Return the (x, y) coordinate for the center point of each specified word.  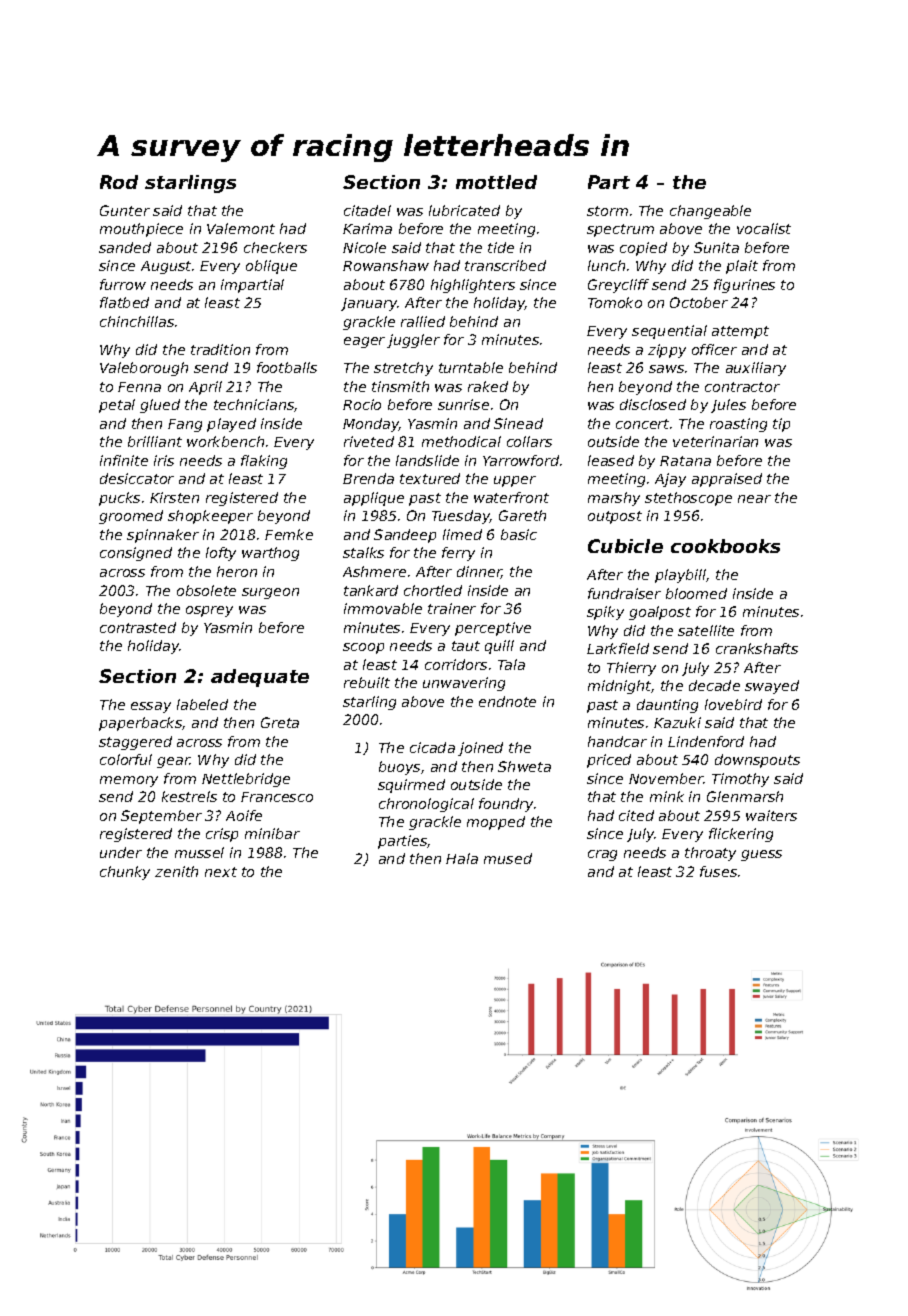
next (221, 872)
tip (781, 425)
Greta (280, 722)
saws (666, 369)
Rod (119, 182)
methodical (461, 441)
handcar (617, 741)
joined (480, 749)
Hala (462, 858)
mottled (496, 182)
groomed (131, 517)
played (231, 425)
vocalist (764, 228)
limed (462, 534)
